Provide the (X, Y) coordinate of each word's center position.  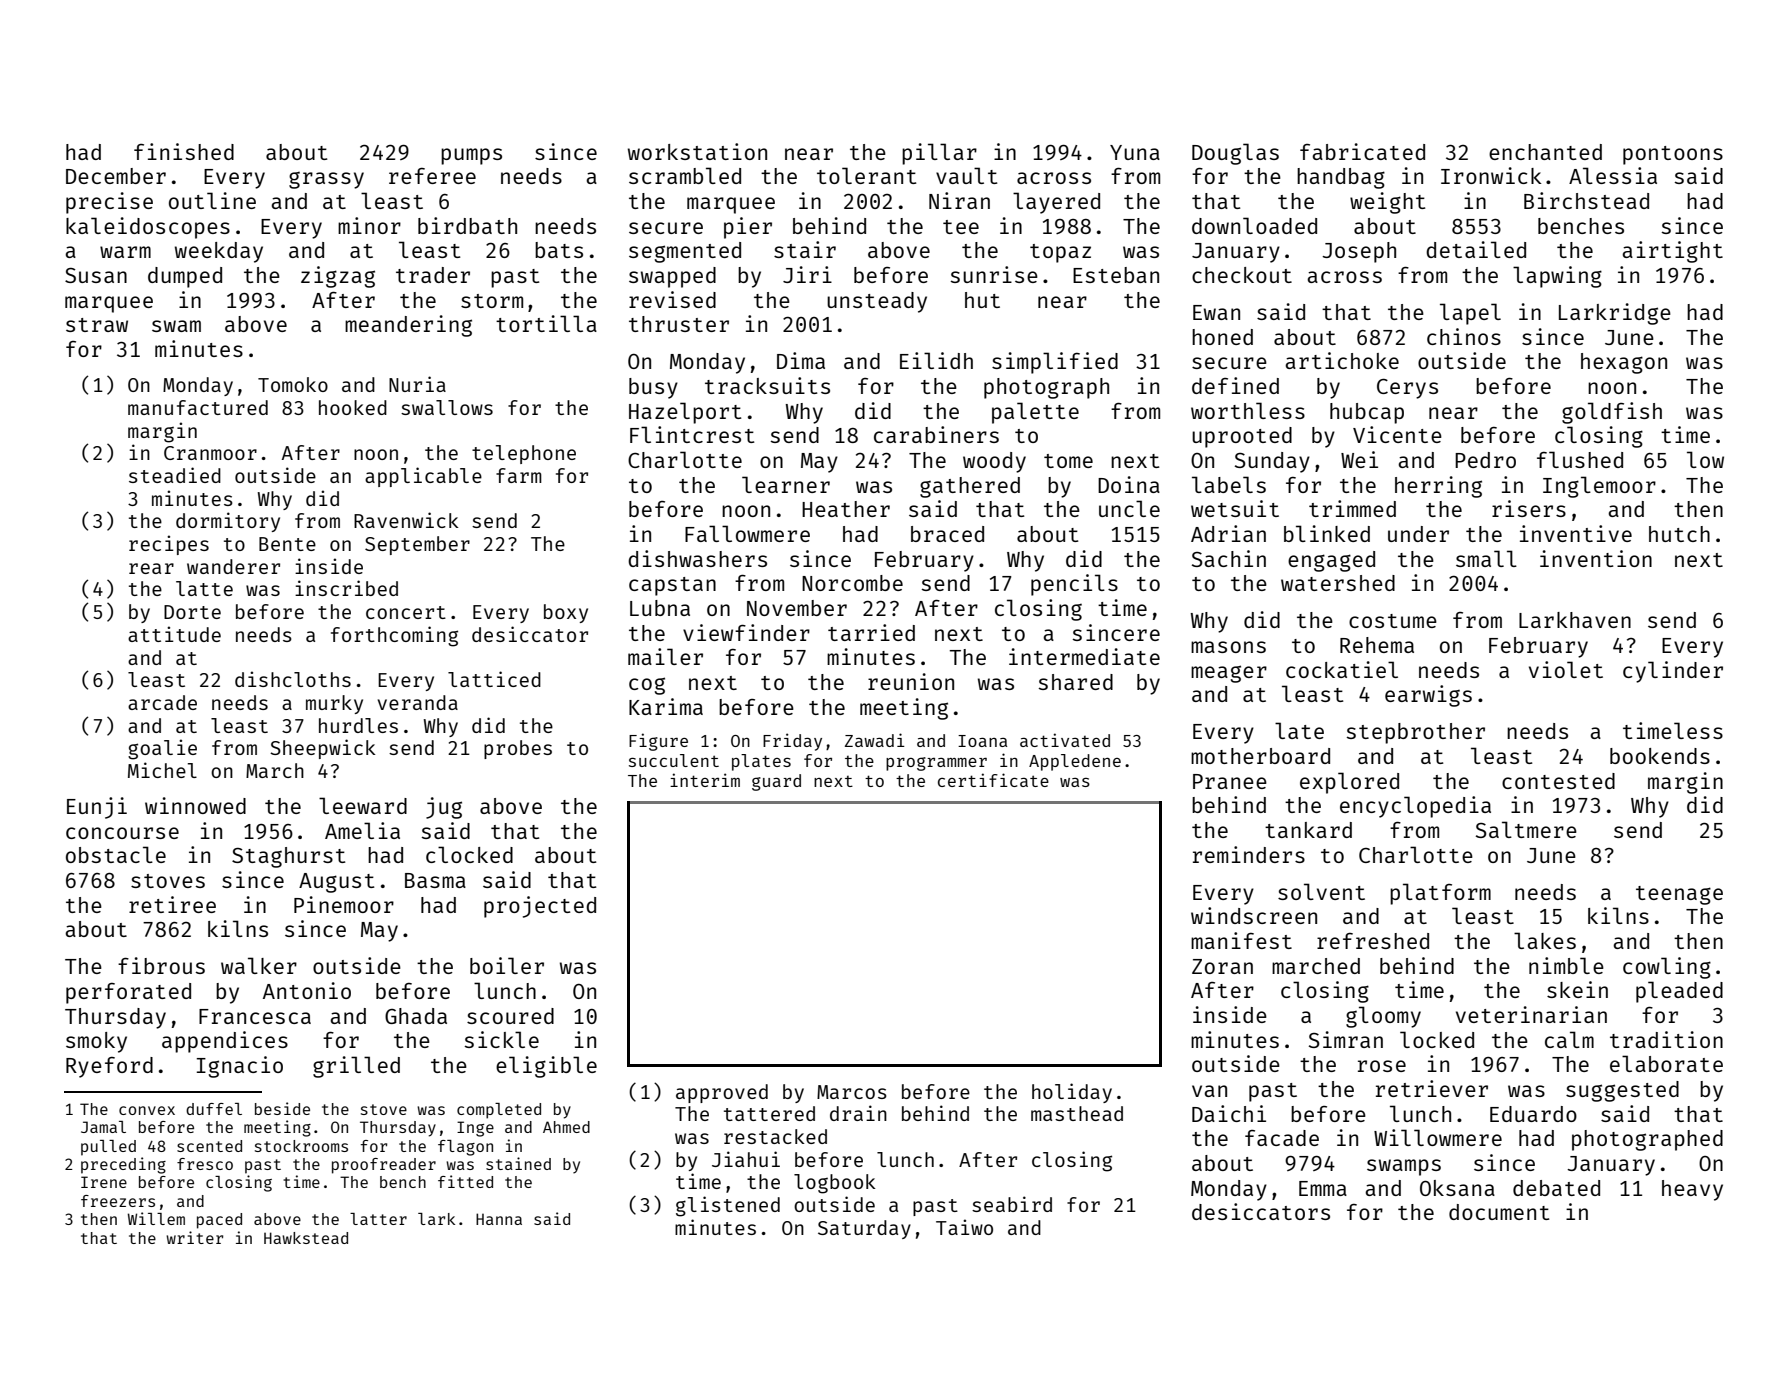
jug (444, 808)
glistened (728, 1206)
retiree (172, 904)
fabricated (1362, 151)
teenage (1679, 895)
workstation (697, 151)
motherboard (1260, 756)
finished (184, 151)
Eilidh (936, 360)
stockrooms (301, 1146)
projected (540, 907)
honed (1222, 337)
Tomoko (293, 384)
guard (776, 782)
